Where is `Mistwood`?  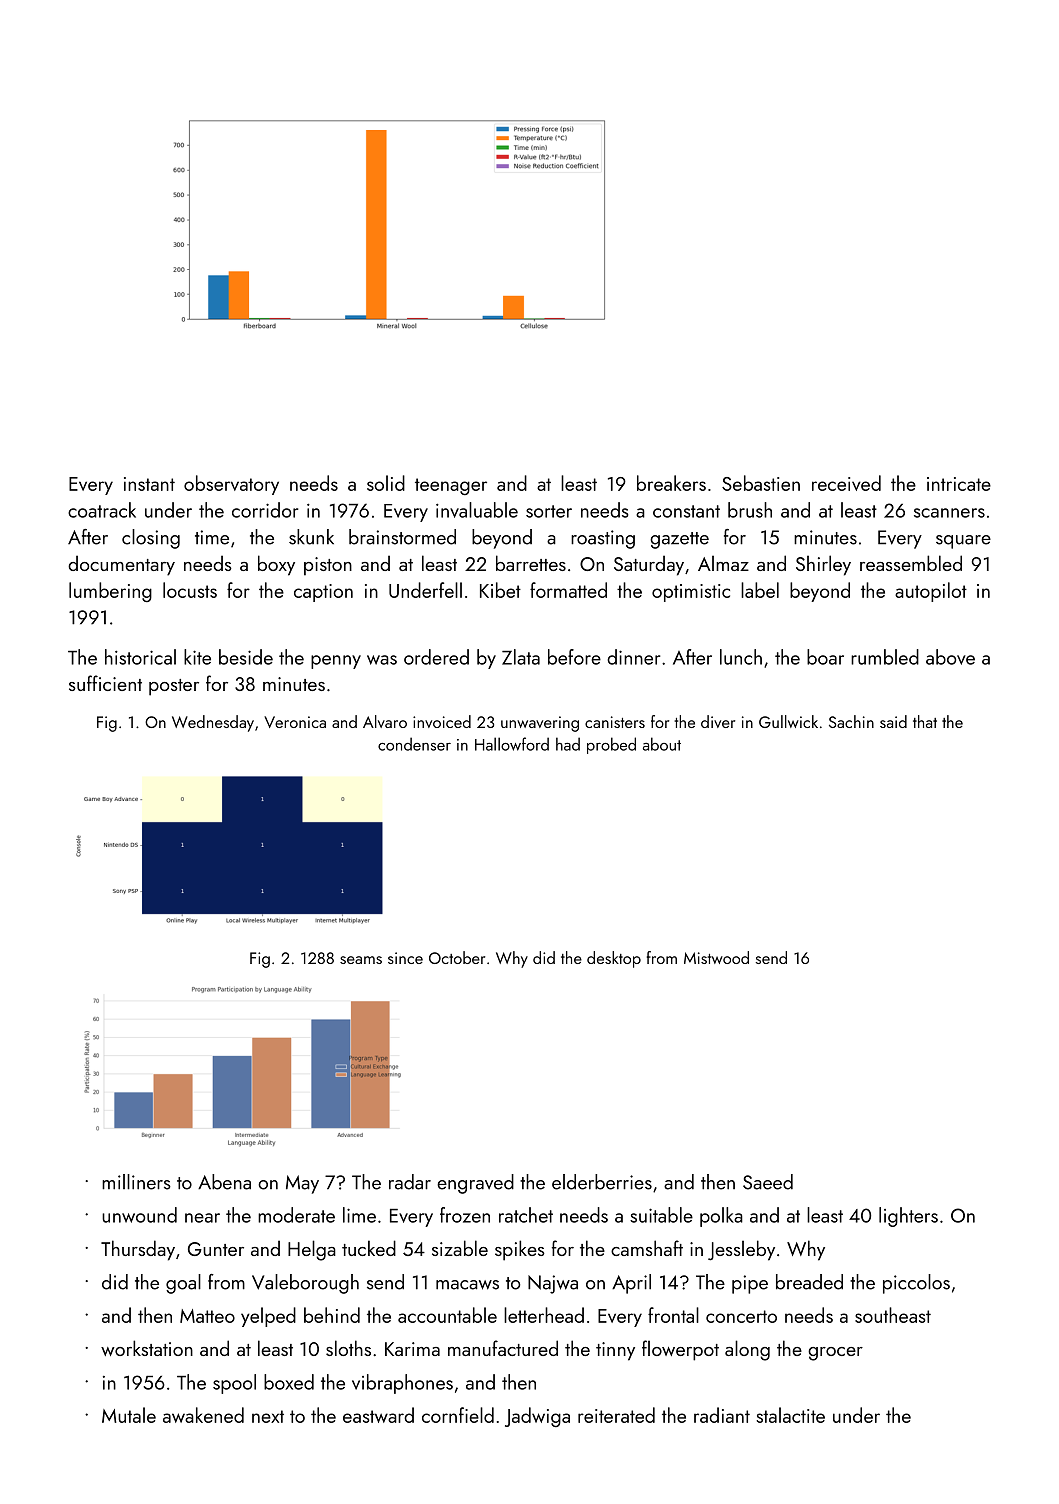
Mistwood is located at coordinates (716, 957).
